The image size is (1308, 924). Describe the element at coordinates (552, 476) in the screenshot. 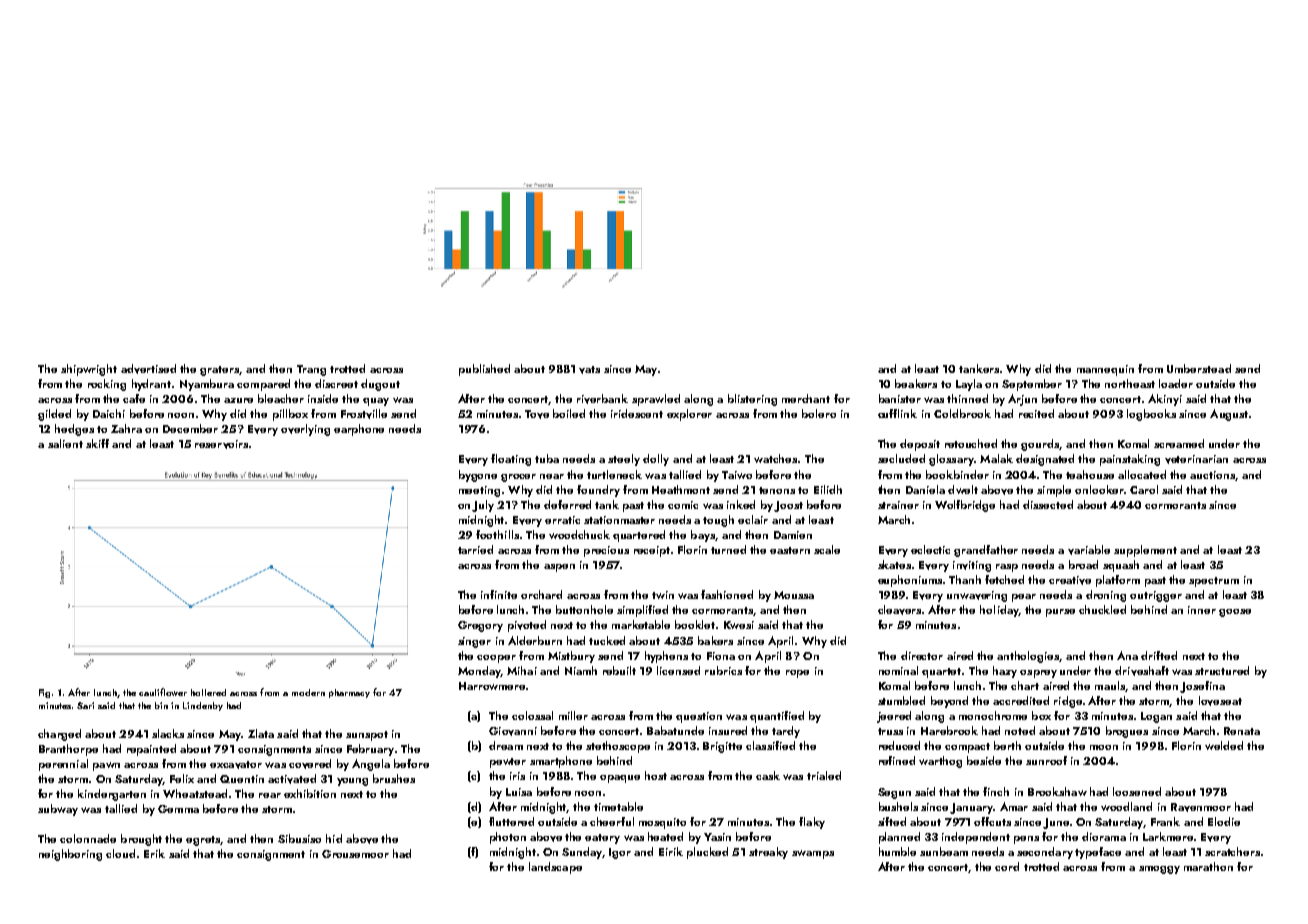

I see `near` at that location.
